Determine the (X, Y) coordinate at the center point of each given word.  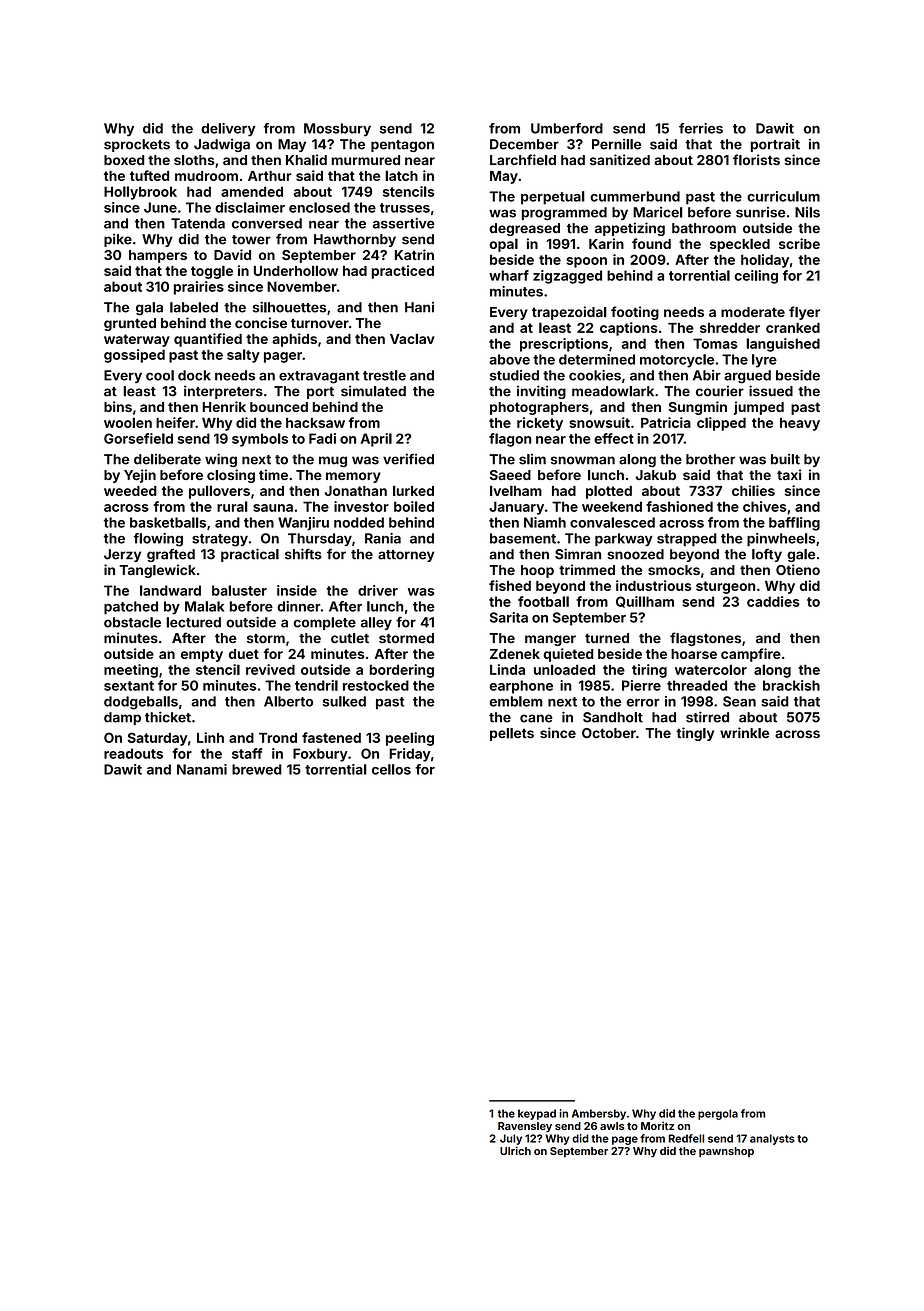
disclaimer (250, 207)
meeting (131, 671)
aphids (294, 340)
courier (720, 391)
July (511, 1139)
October (609, 733)
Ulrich (515, 1150)
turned (607, 638)
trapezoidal (569, 313)
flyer (804, 313)
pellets (512, 734)
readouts (133, 753)
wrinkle (744, 733)
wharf (509, 275)
